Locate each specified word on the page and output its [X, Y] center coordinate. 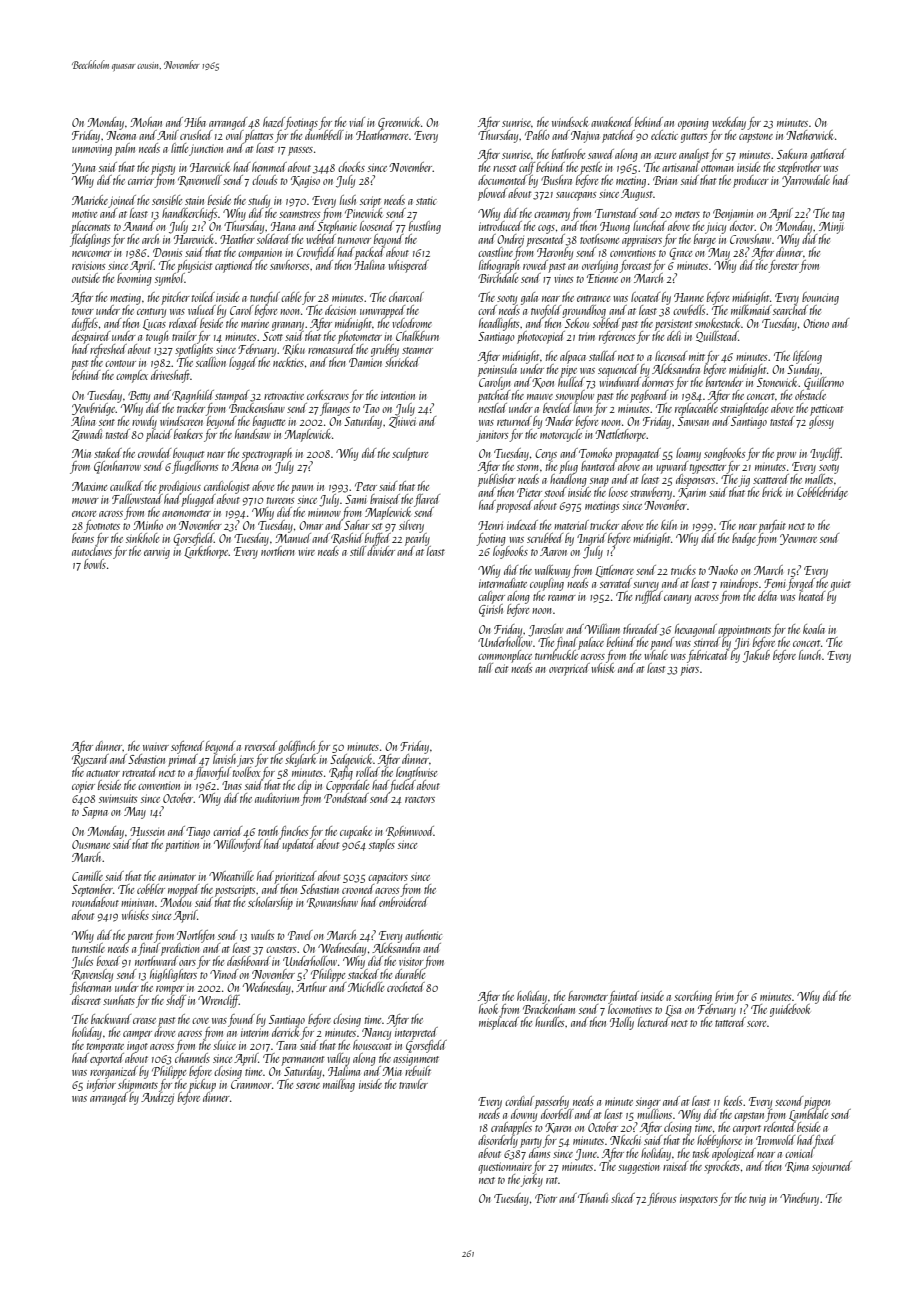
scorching [693, 997]
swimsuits [118, 798]
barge [705, 240]
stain [194, 200]
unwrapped [382, 311]
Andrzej [157, 1098]
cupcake [356, 832]
